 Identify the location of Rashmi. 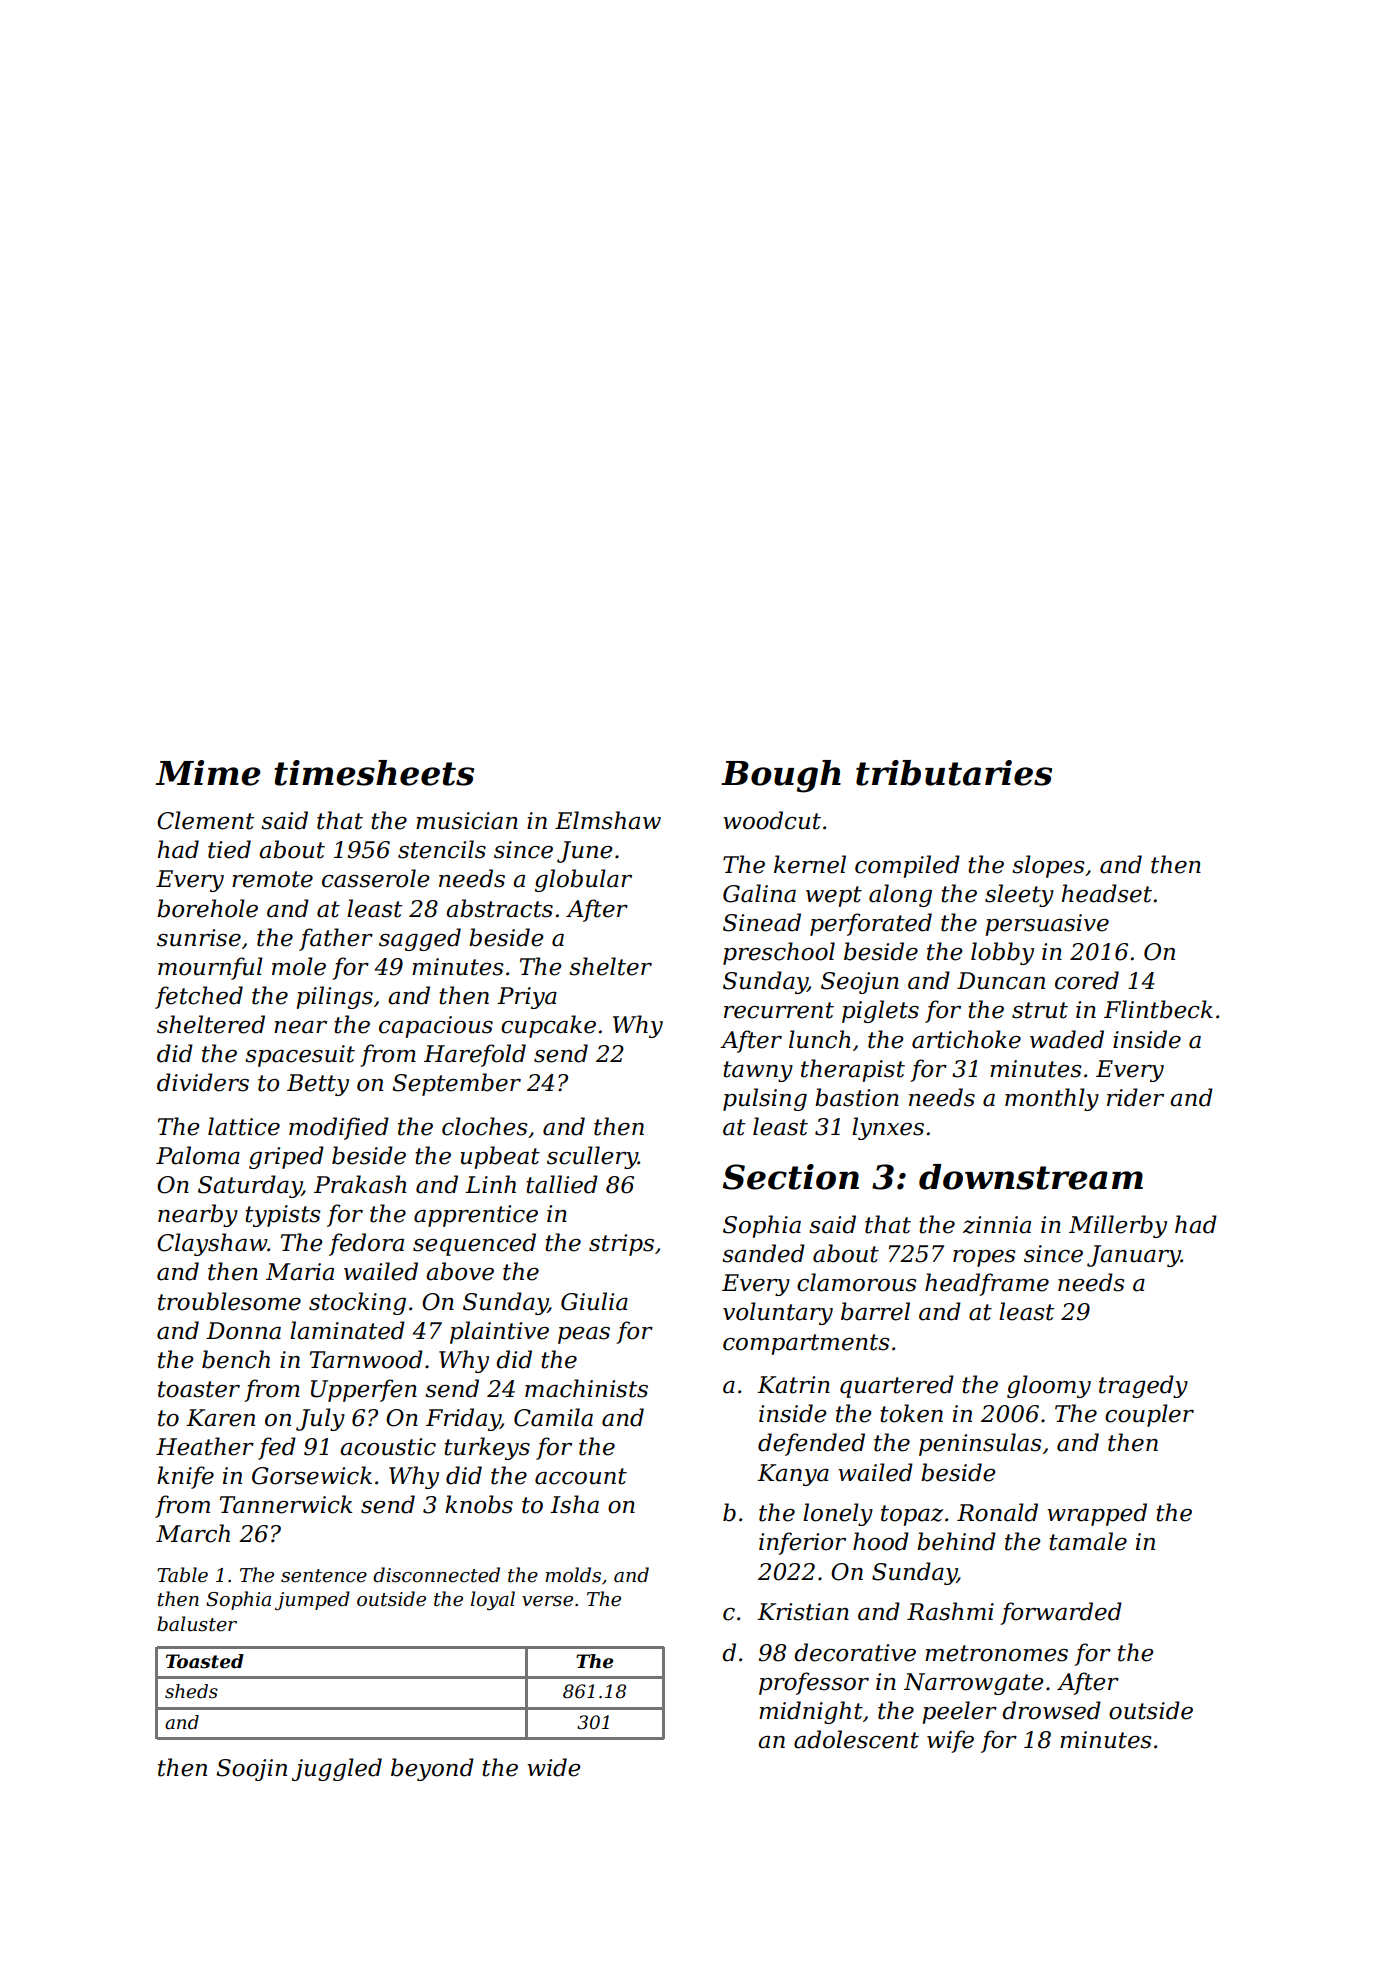
(950, 1611).
